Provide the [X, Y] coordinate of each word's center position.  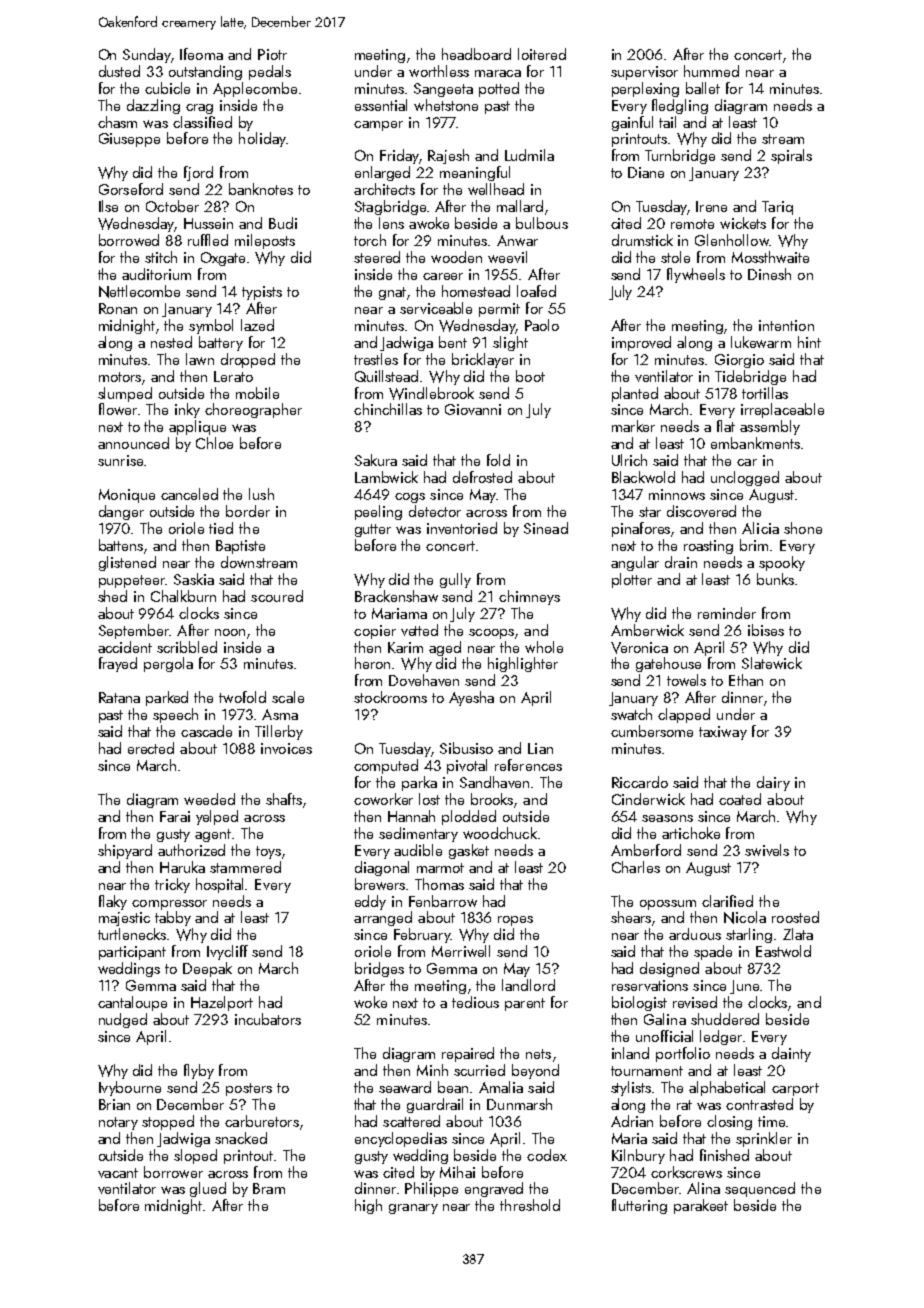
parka [419, 783]
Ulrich [629, 460]
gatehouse [668, 664]
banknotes [261, 189]
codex [547, 1155]
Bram [269, 1188]
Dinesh [769, 274]
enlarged [382, 173]
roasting [708, 547]
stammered [245, 867]
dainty [791, 1054]
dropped [248, 360]
